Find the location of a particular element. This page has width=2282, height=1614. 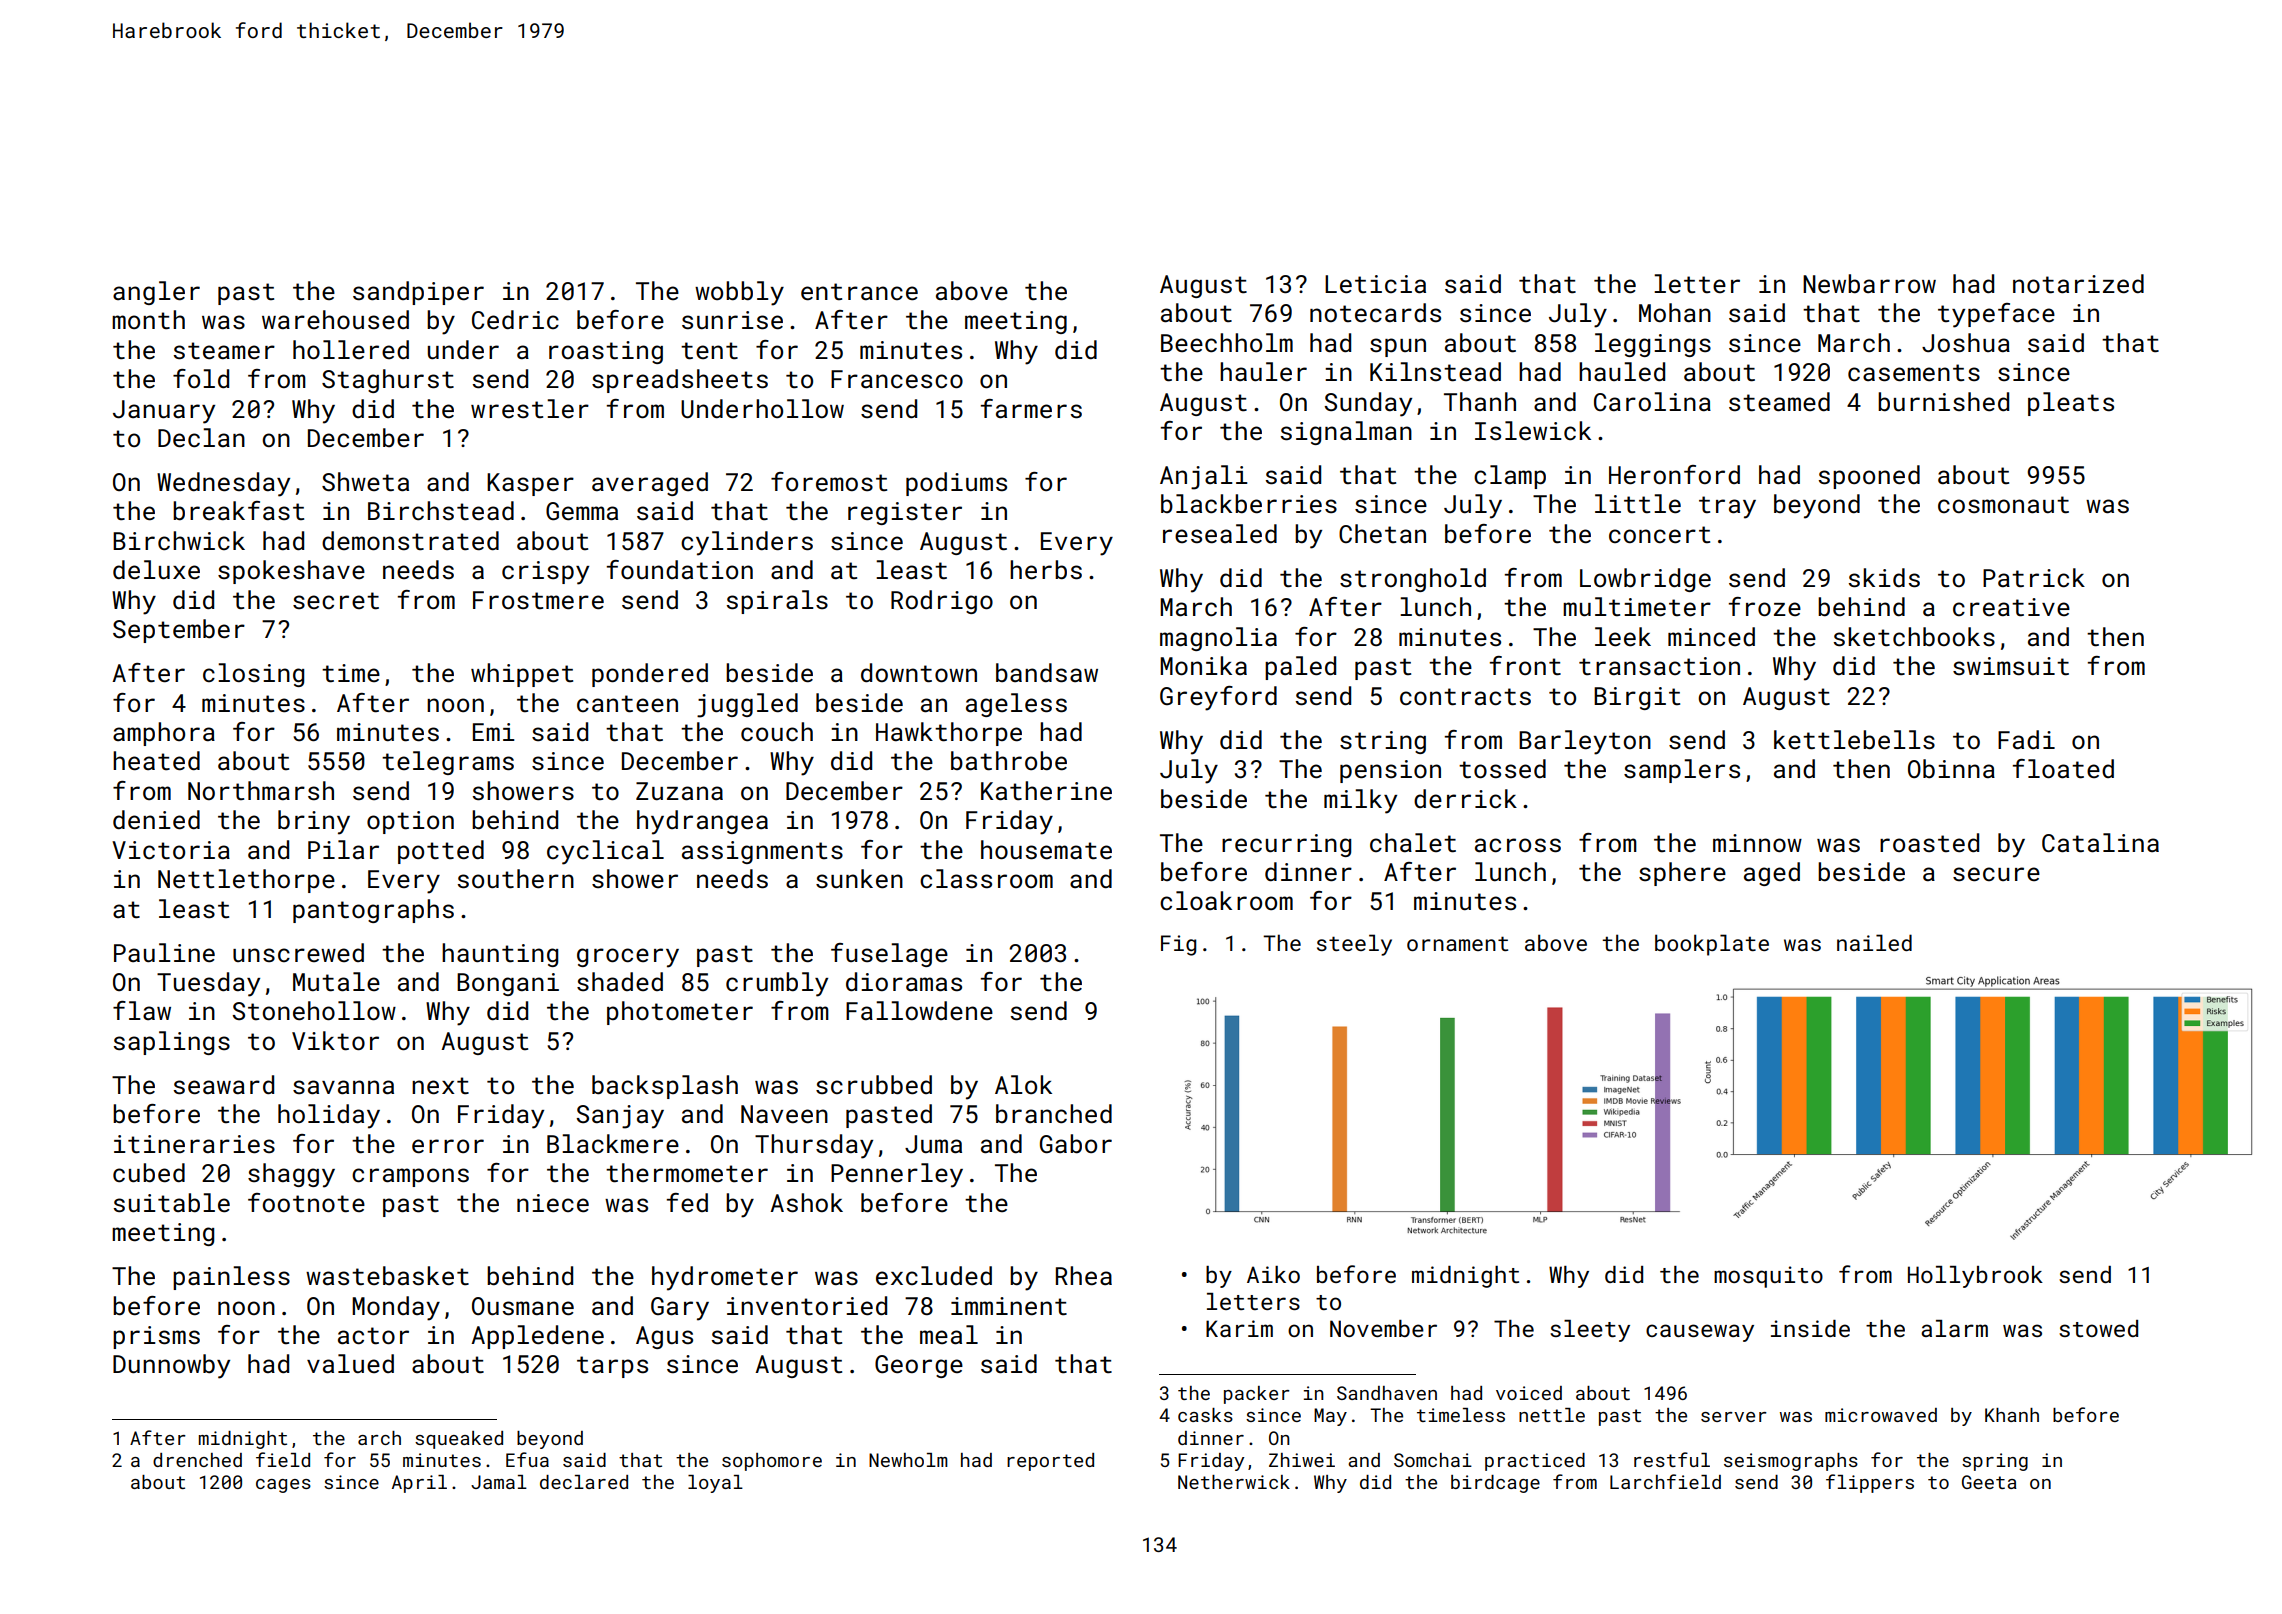

swimsuit is located at coordinates (2011, 666).
